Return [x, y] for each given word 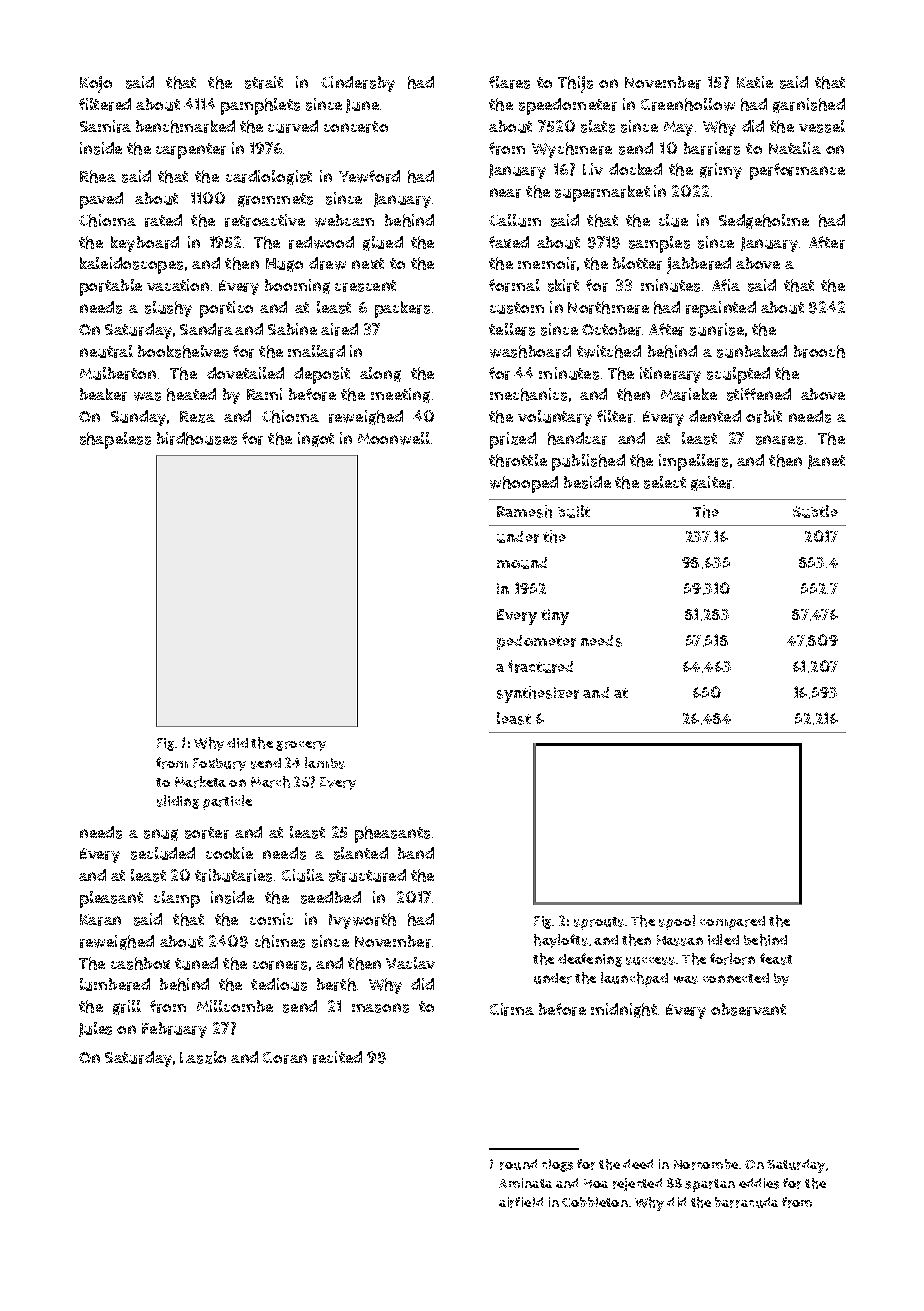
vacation [178, 285]
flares [509, 82]
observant [748, 1009]
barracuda [746, 1202]
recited [337, 1057]
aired [339, 329]
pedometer [536, 642]
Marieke [689, 394]
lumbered [115, 984]
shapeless [115, 440]
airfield [521, 1202]
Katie [755, 82]
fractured [540, 666]
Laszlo [203, 1057]
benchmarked [185, 126]
